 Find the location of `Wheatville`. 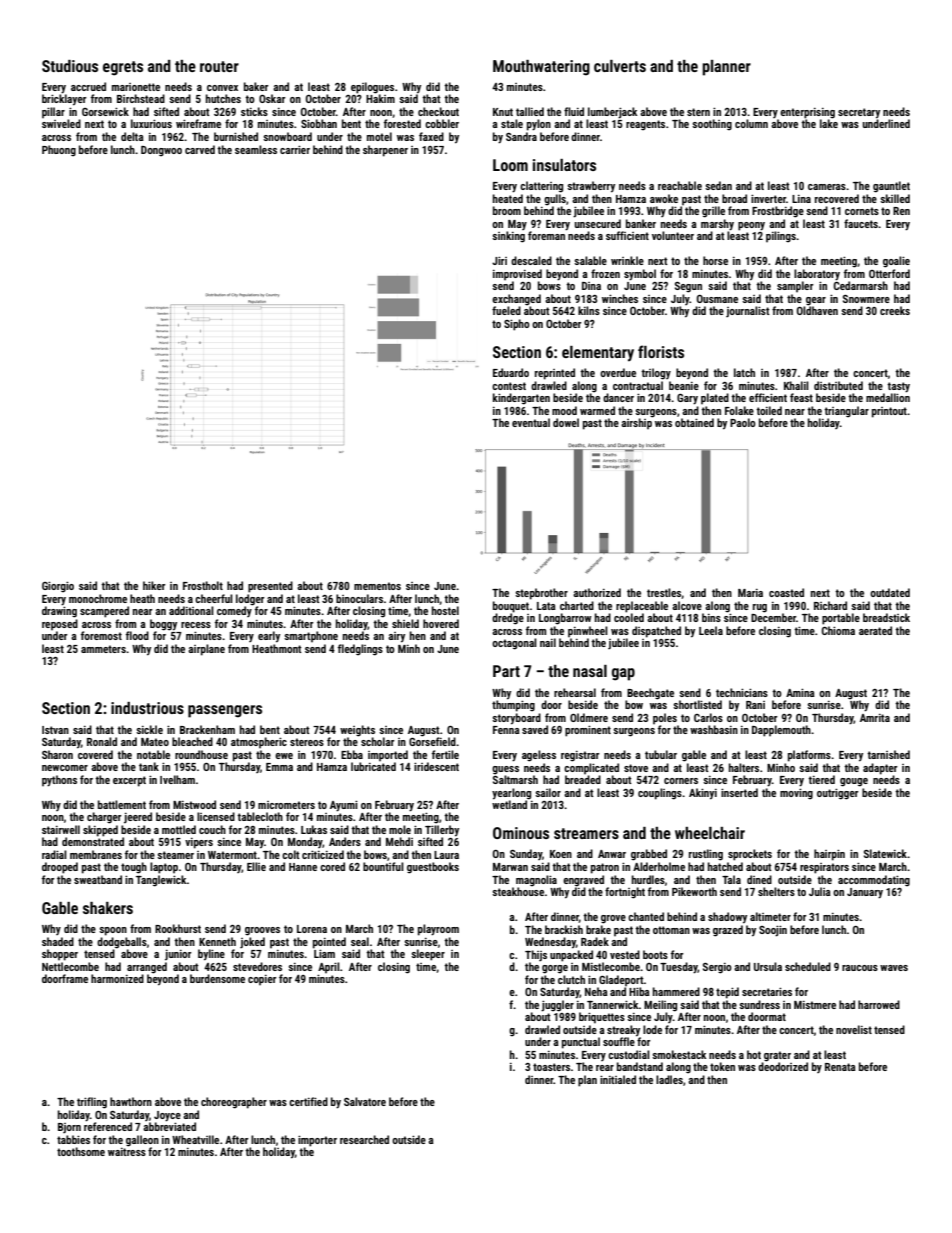

Wheatville is located at coordinates (195, 1139).
